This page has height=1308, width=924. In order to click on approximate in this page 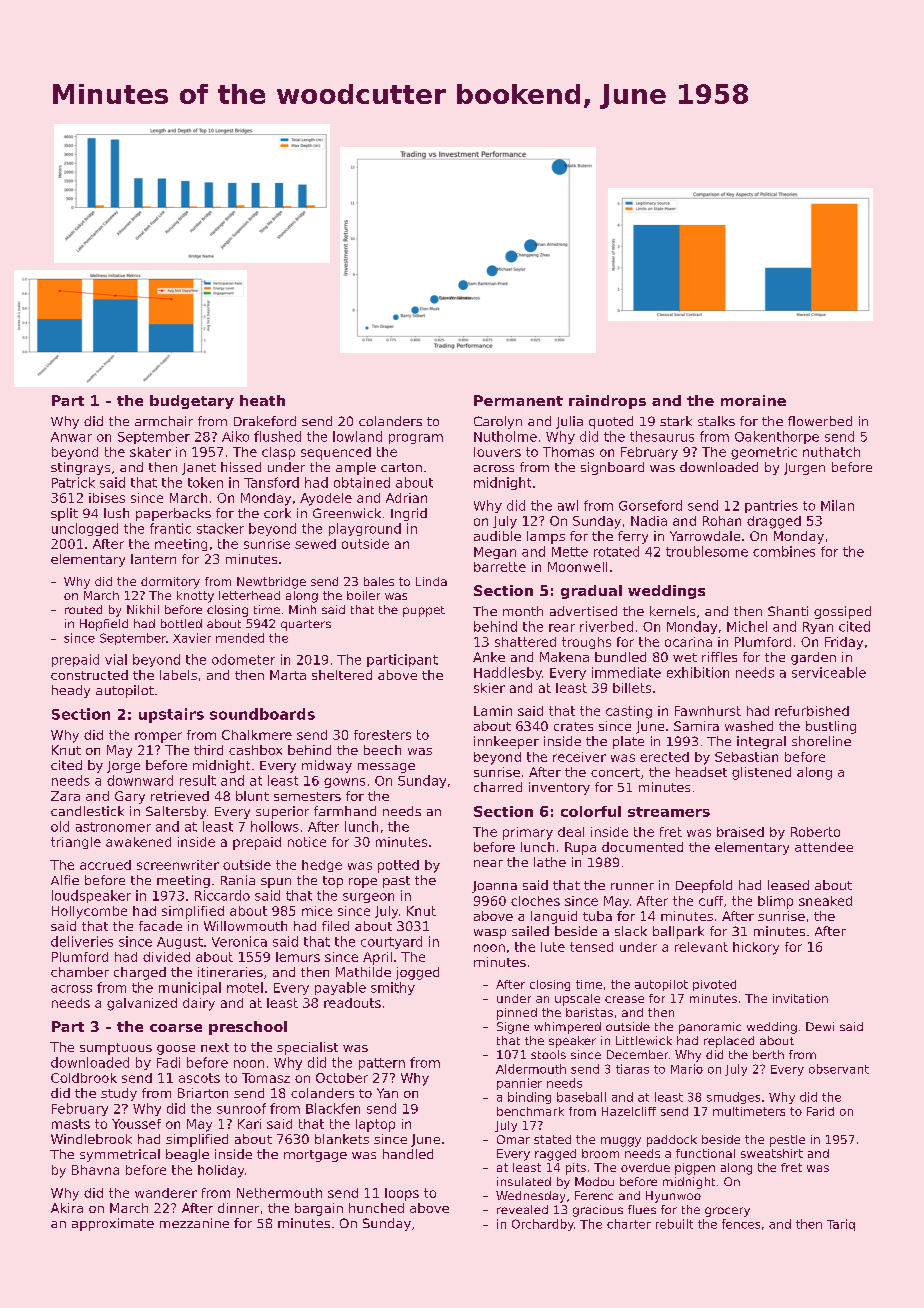, I will do `click(113, 1224)`.
